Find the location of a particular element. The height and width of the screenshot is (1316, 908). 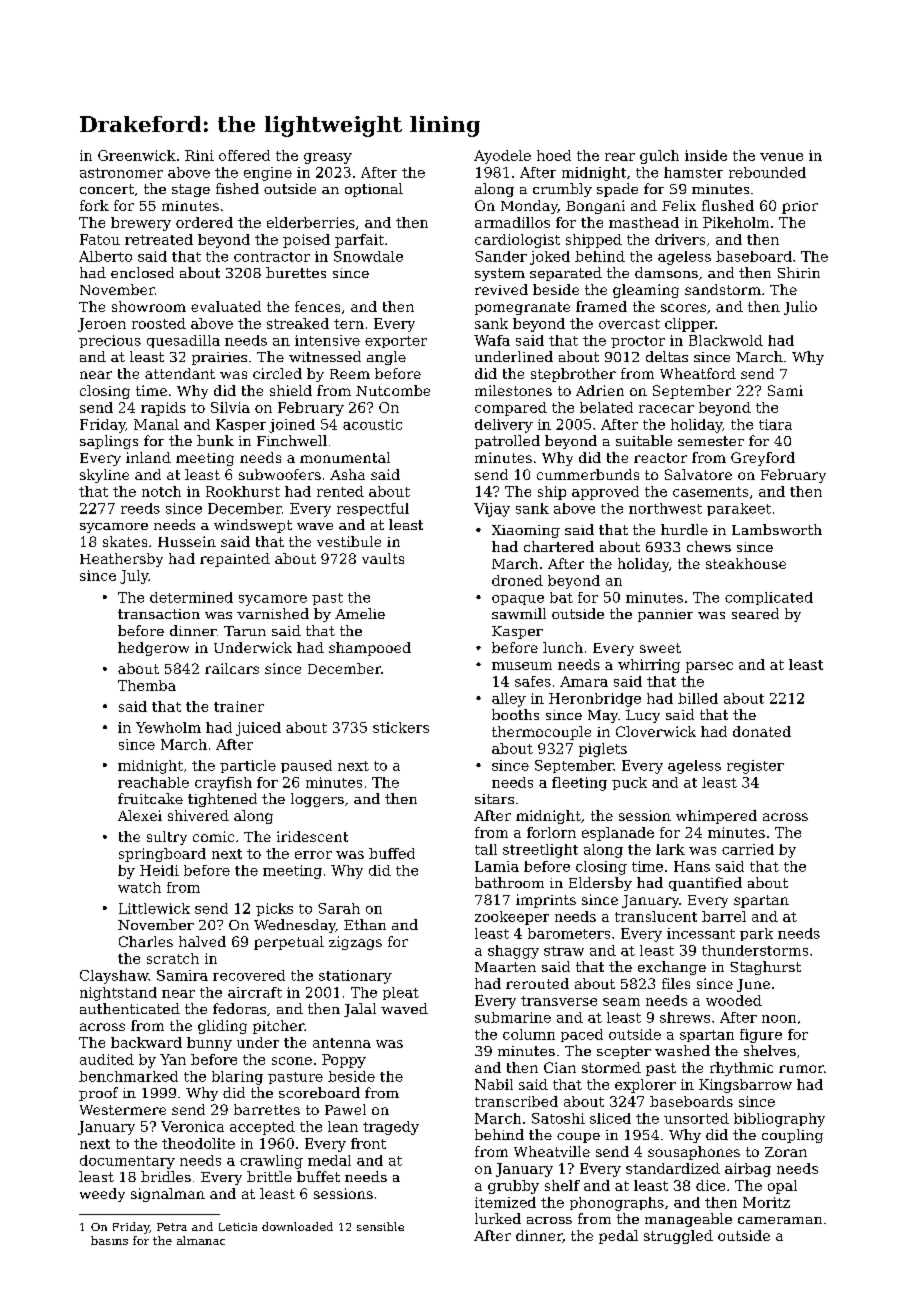

pomegranate is located at coordinates (522, 308).
